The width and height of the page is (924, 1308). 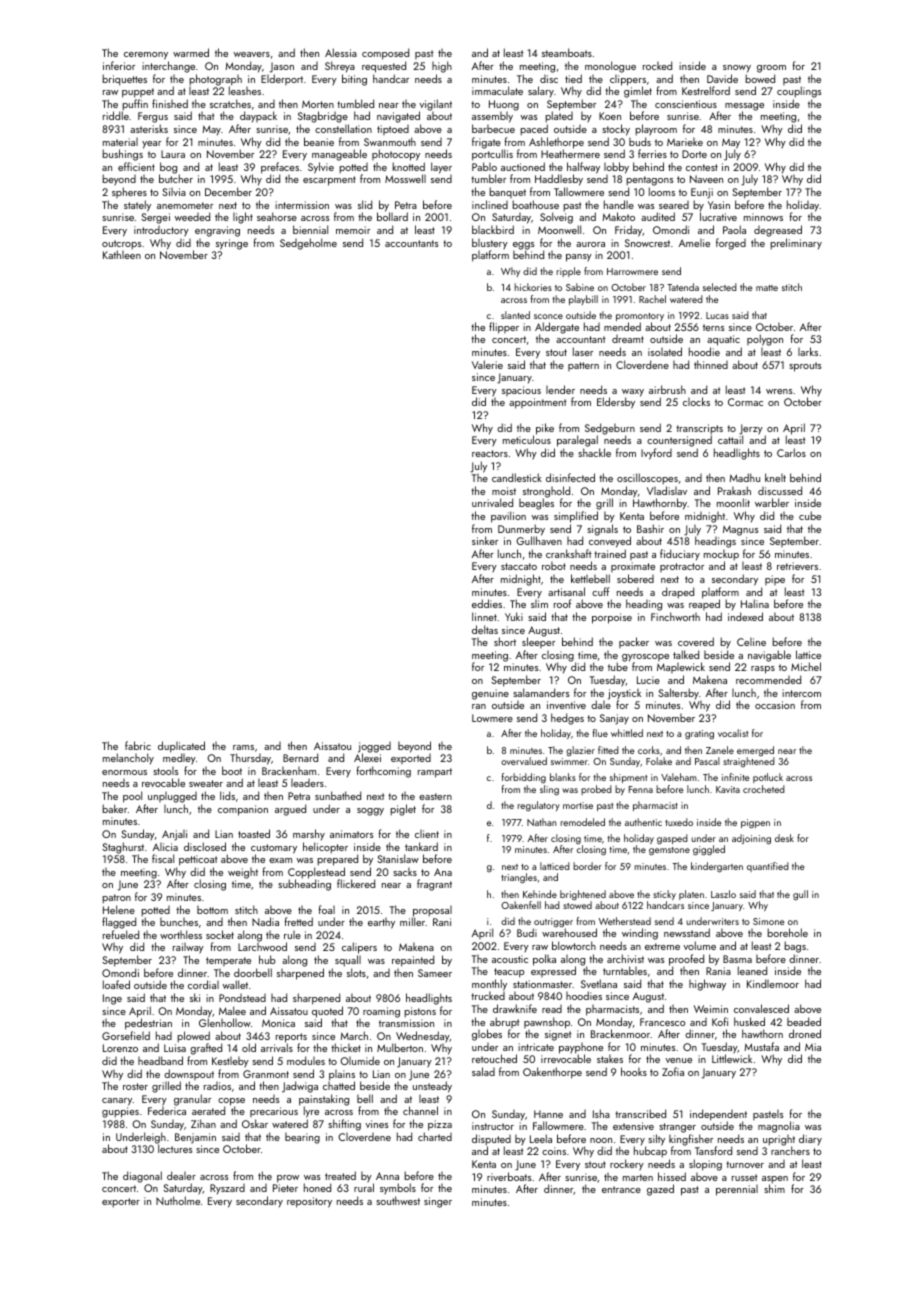 What do you see at coordinates (181, 1175) in the page?
I see `dealer` at bounding box center [181, 1175].
